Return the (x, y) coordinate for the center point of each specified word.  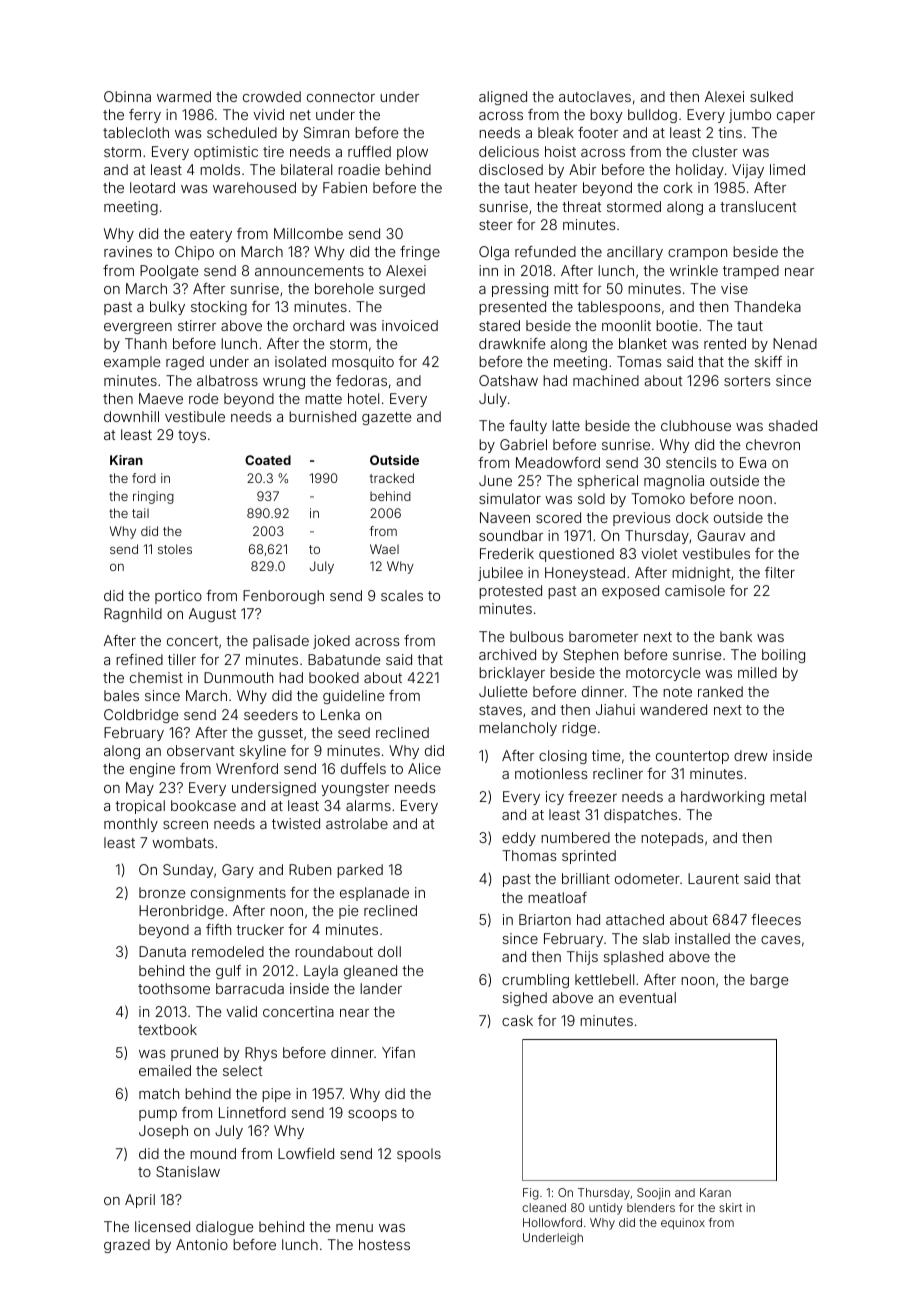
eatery (211, 235)
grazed (127, 1246)
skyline (262, 752)
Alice (424, 768)
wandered (673, 709)
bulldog (652, 116)
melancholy (518, 729)
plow (412, 153)
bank (736, 636)
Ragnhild (133, 615)
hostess (384, 1244)
